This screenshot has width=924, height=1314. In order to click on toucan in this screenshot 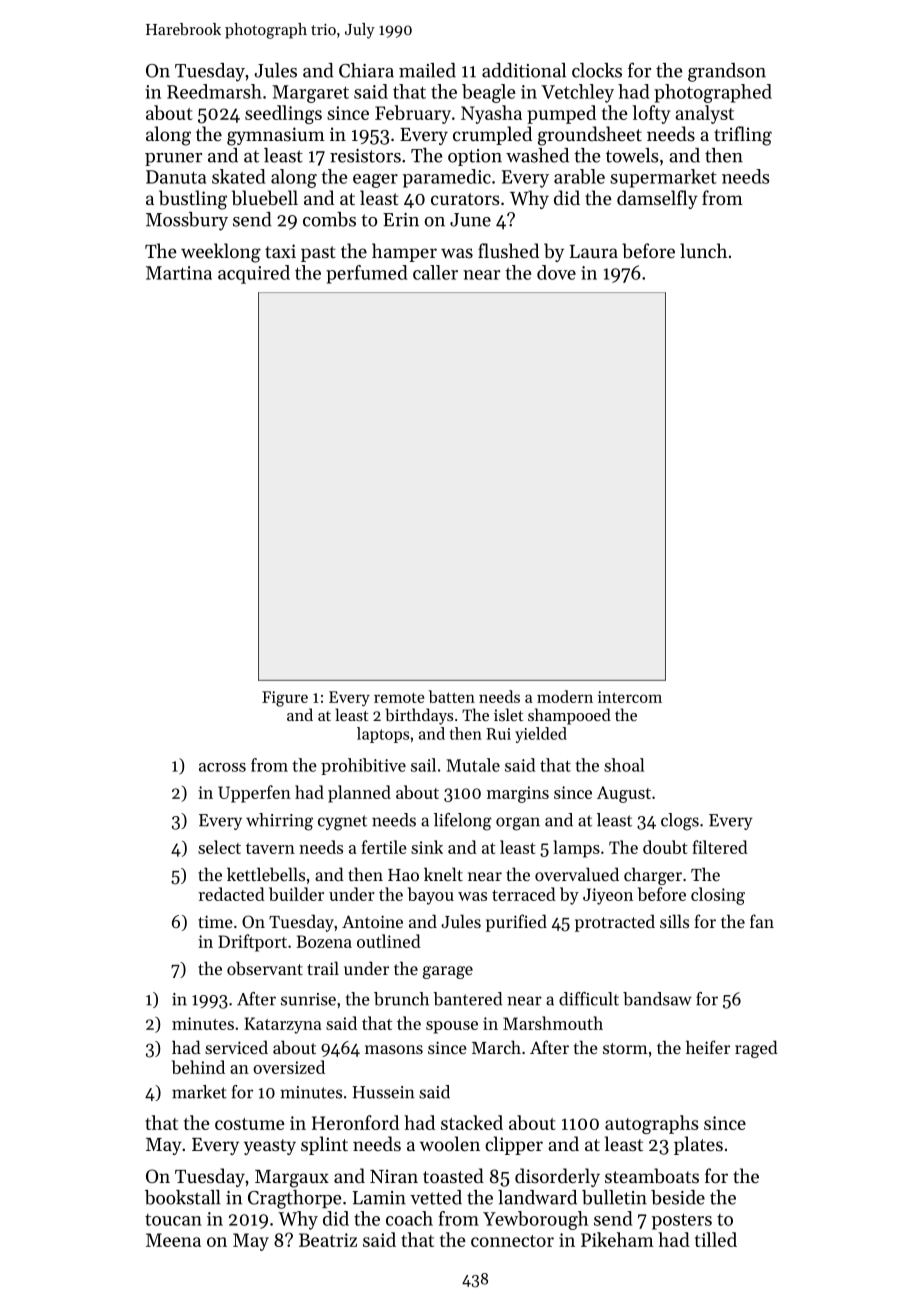, I will do `click(173, 1220)`.
